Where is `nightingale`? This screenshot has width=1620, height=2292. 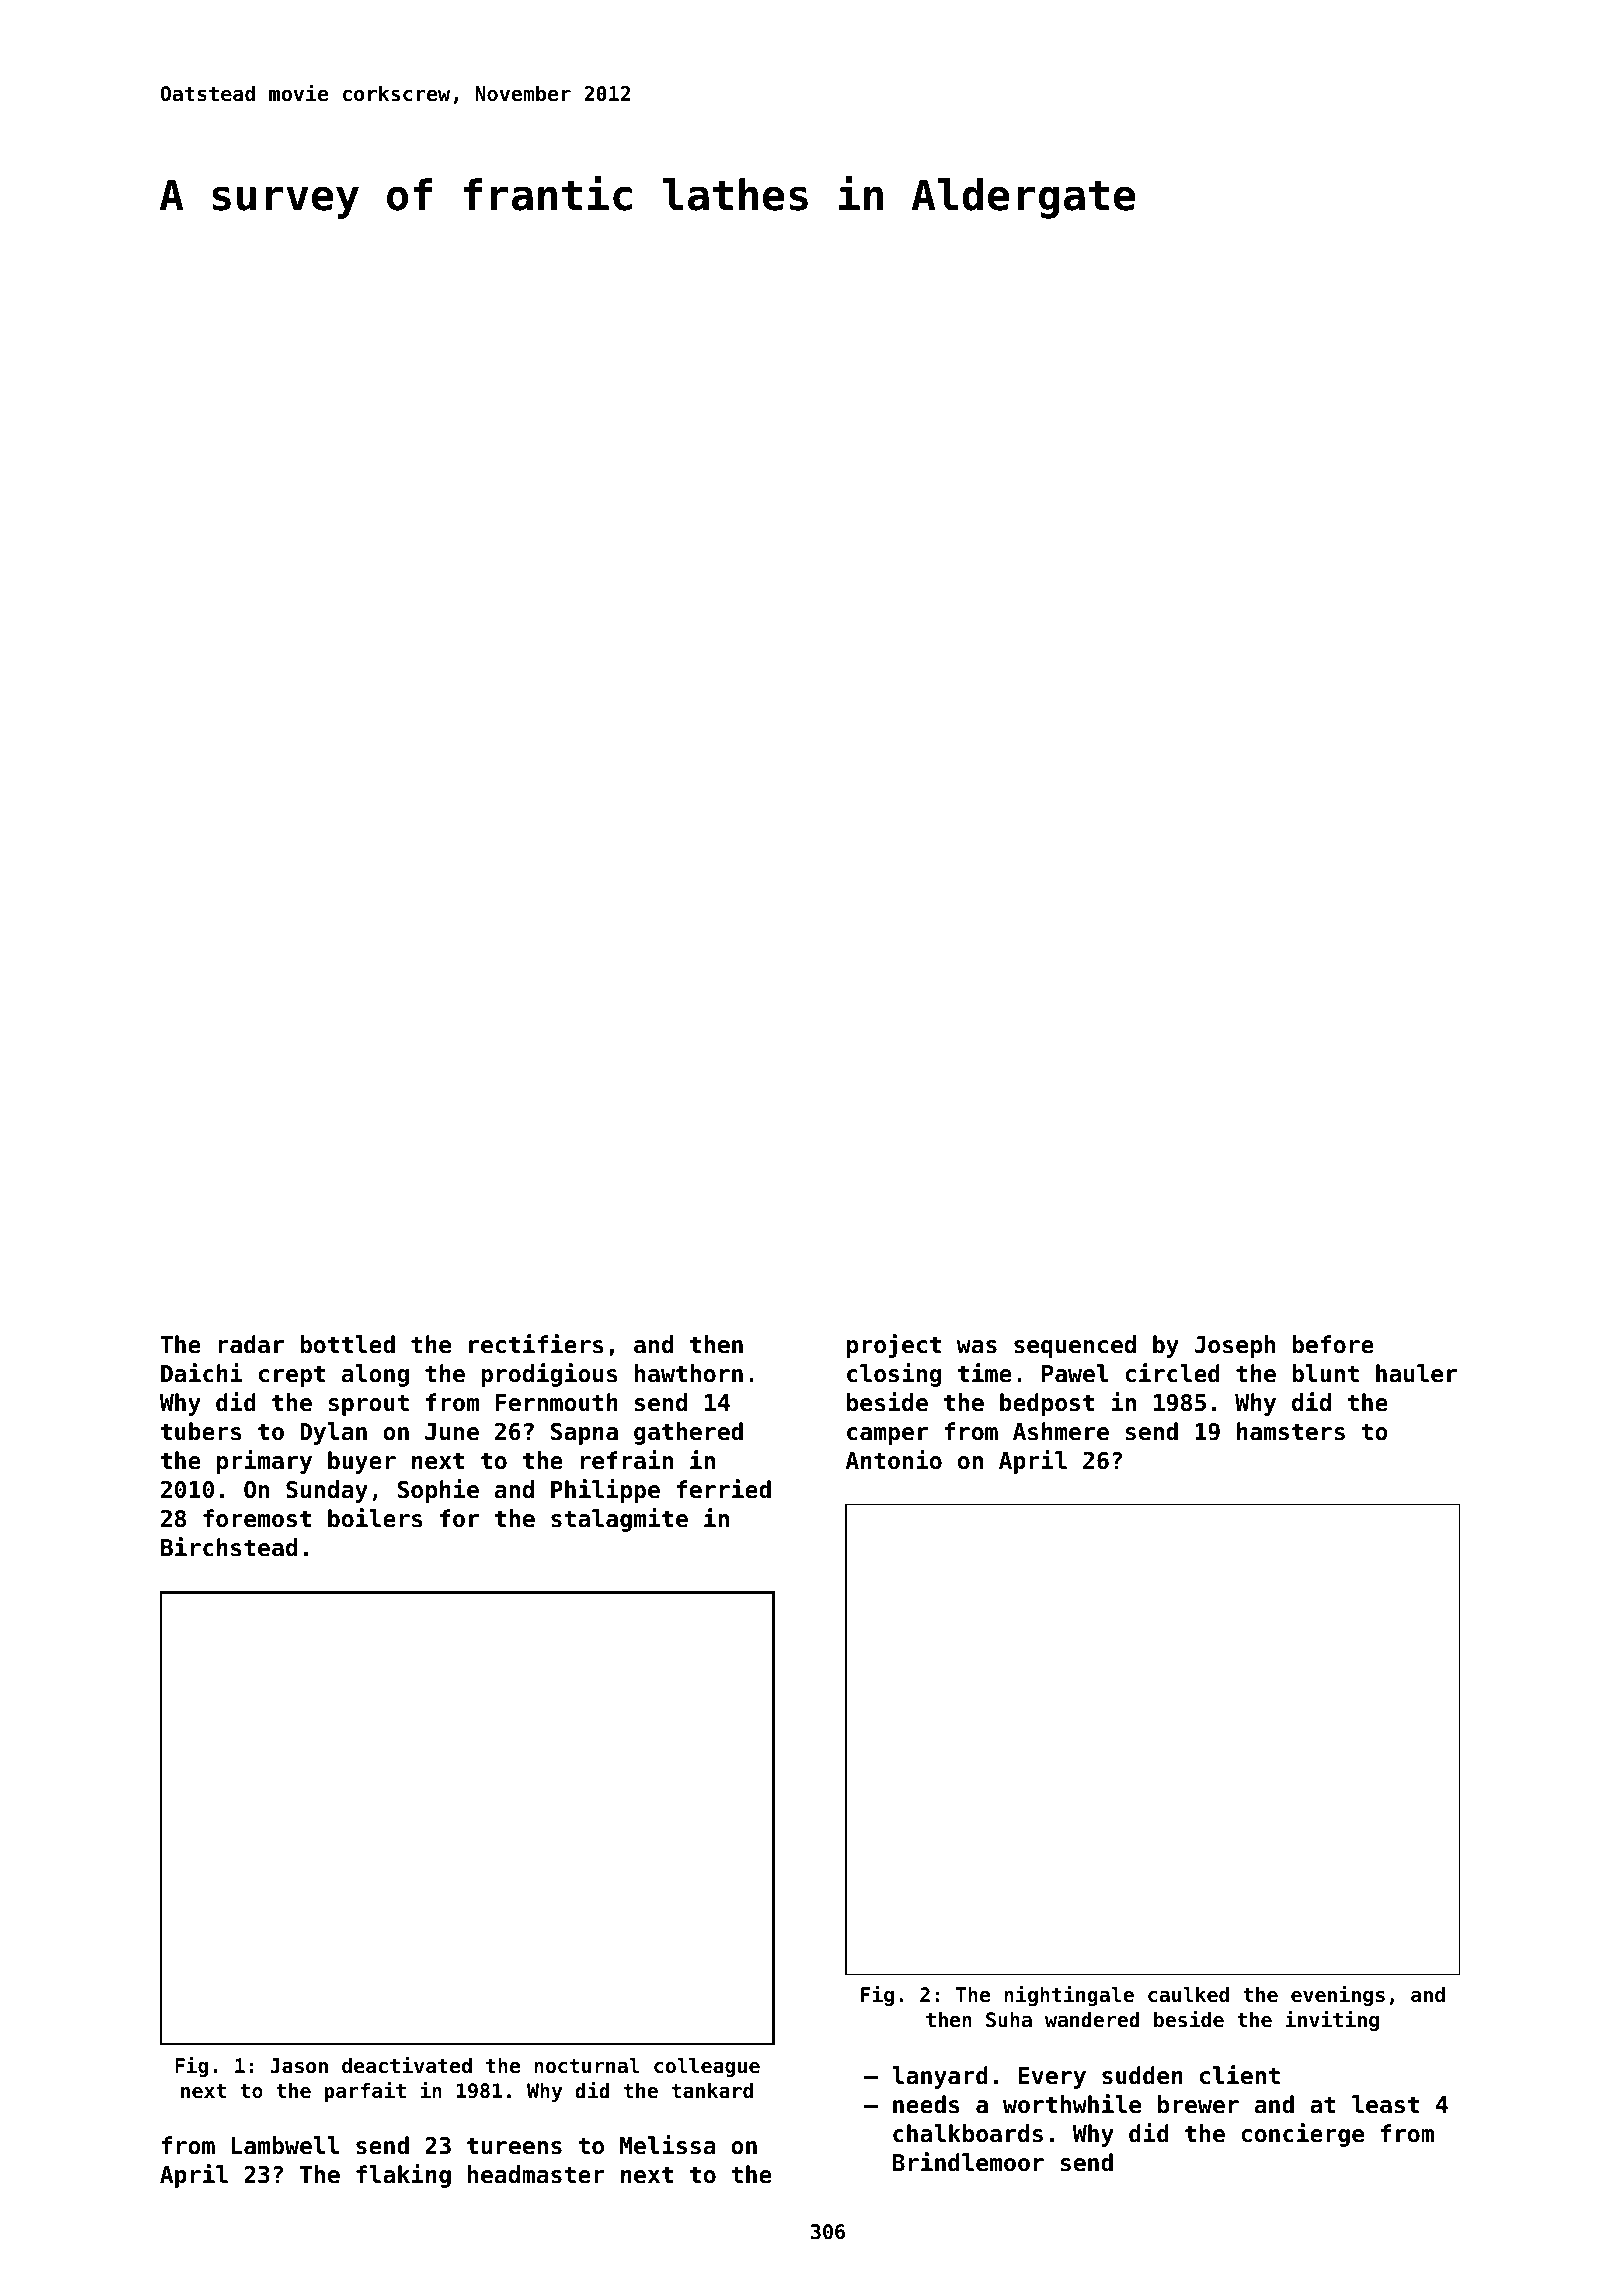 nightingale is located at coordinates (1069, 1996).
